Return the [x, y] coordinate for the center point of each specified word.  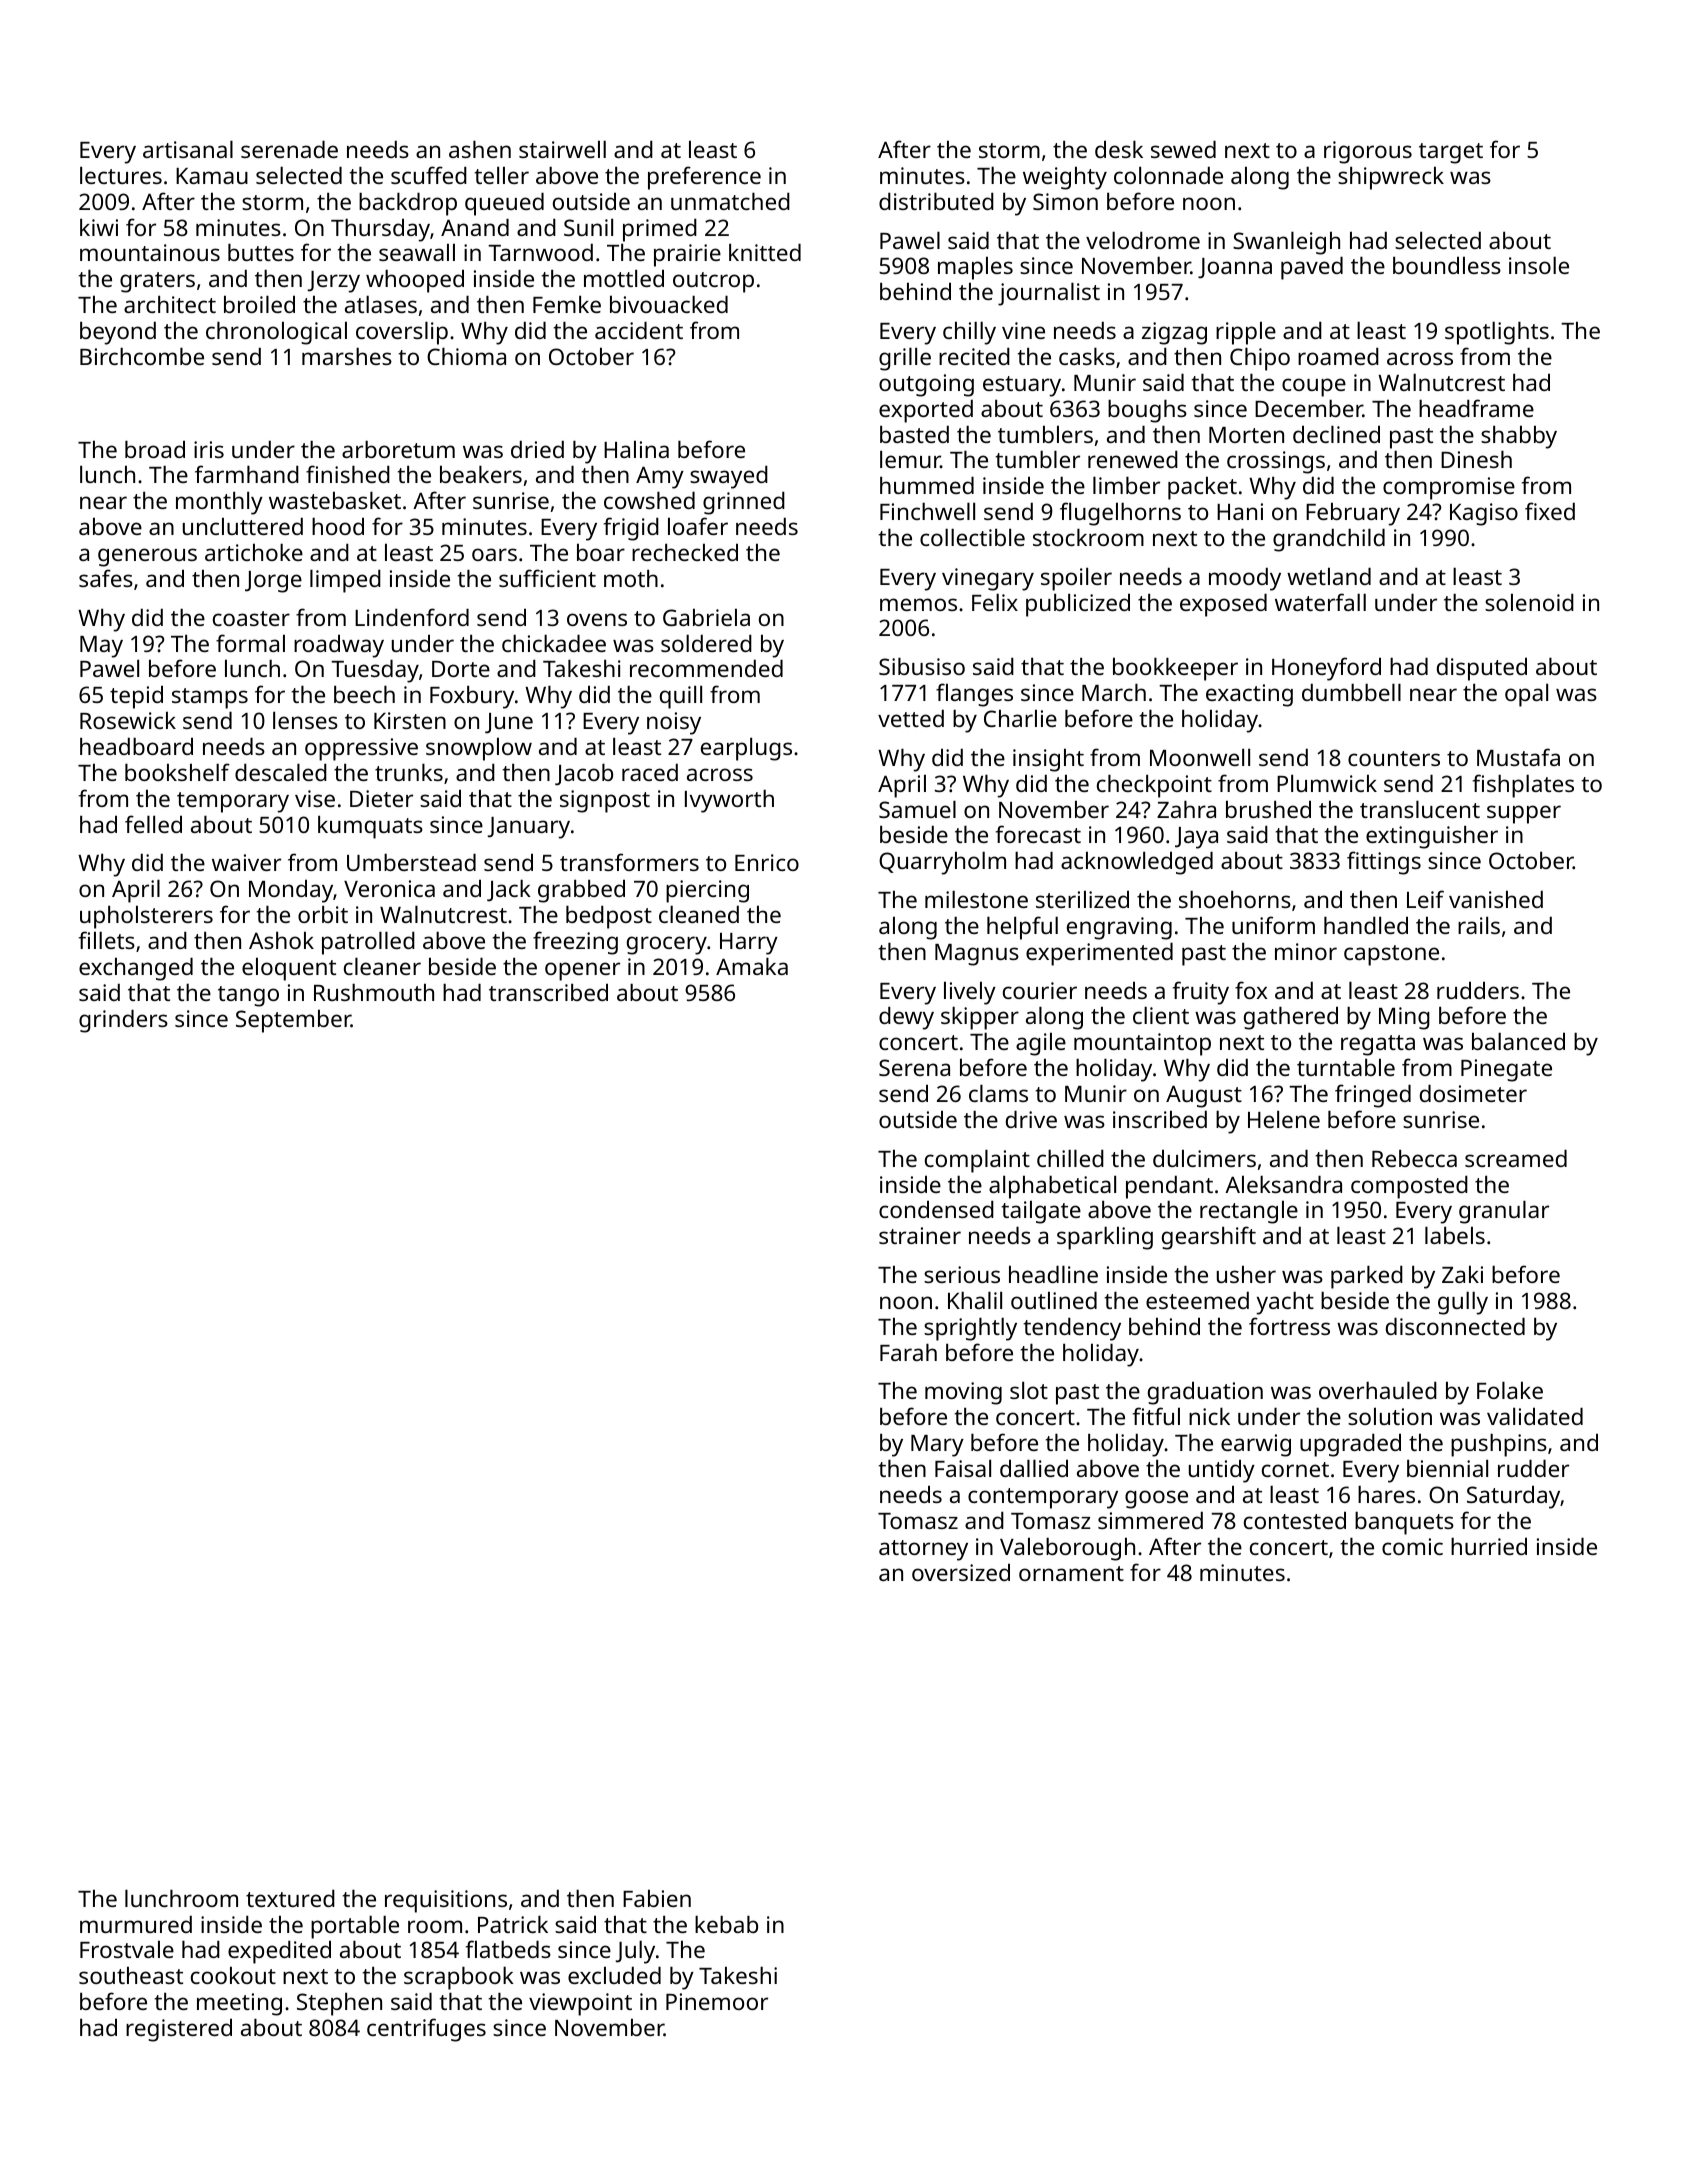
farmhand [247, 474]
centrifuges [426, 2030]
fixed [1550, 511]
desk [1119, 149]
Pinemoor [717, 2001]
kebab [726, 1924]
